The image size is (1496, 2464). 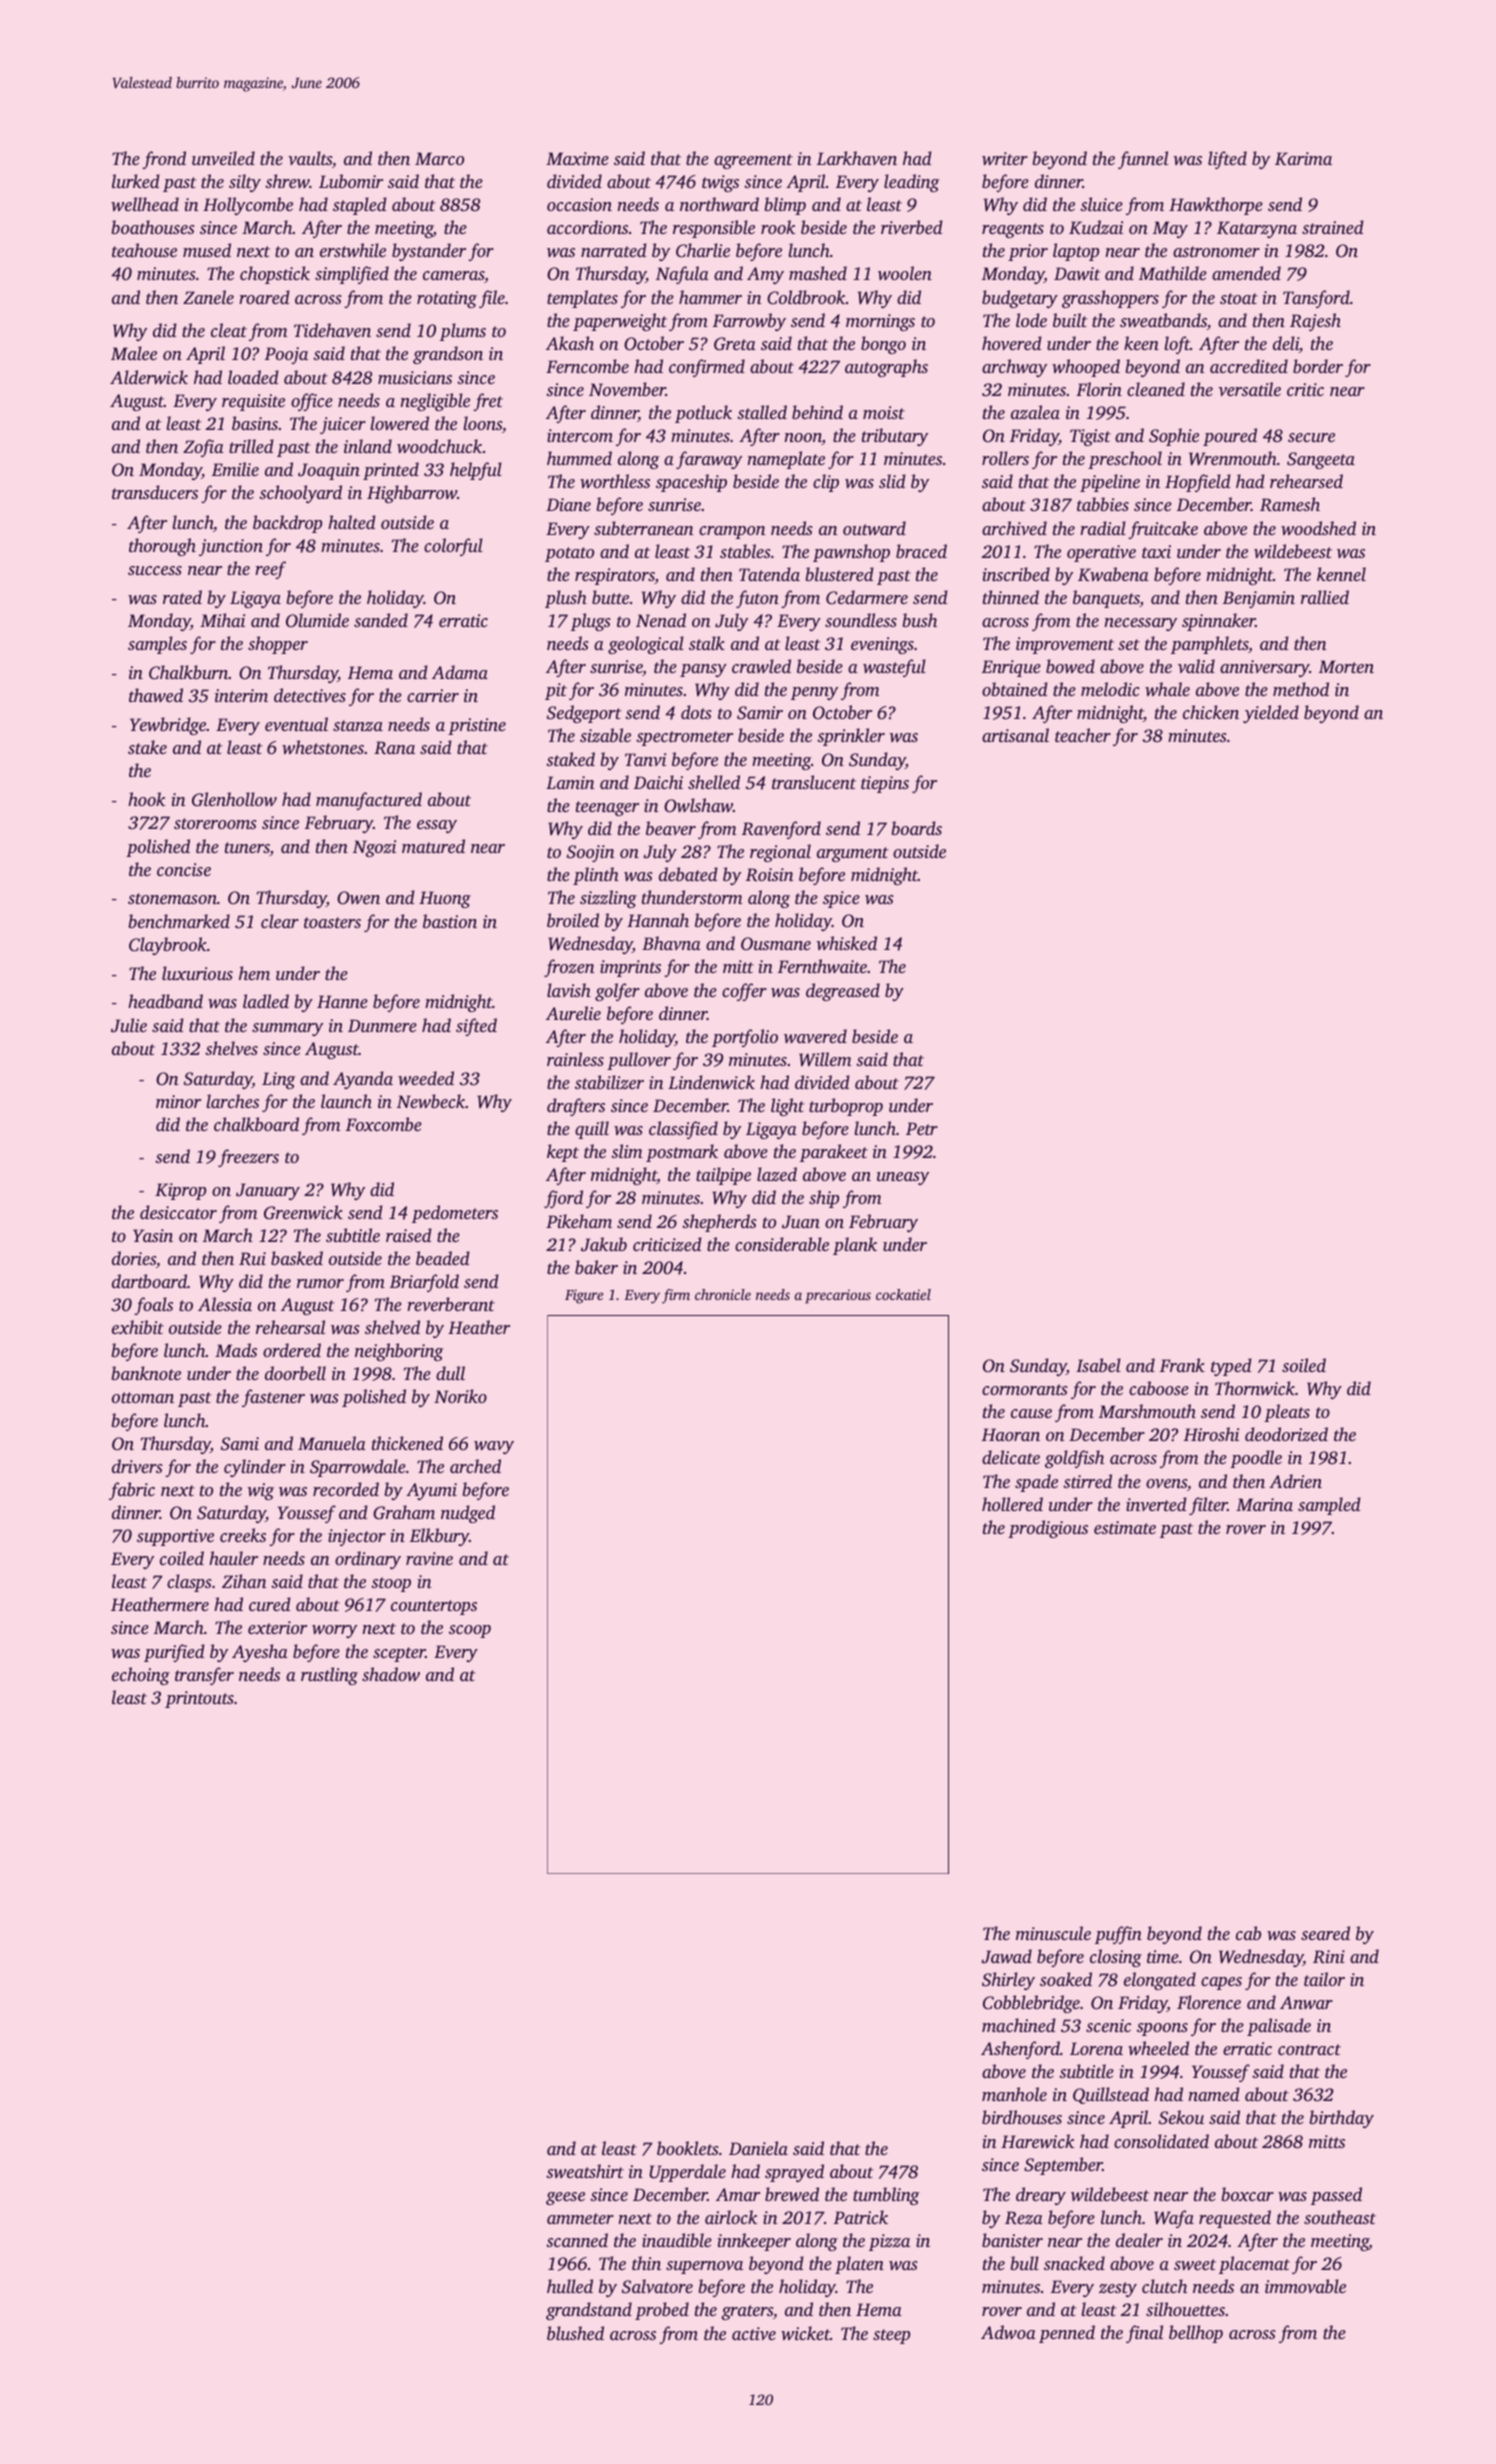 What do you see at coordinates (575, 2333) in the screenshot?
I see `blushed` at bounding box center [575, 2333].
